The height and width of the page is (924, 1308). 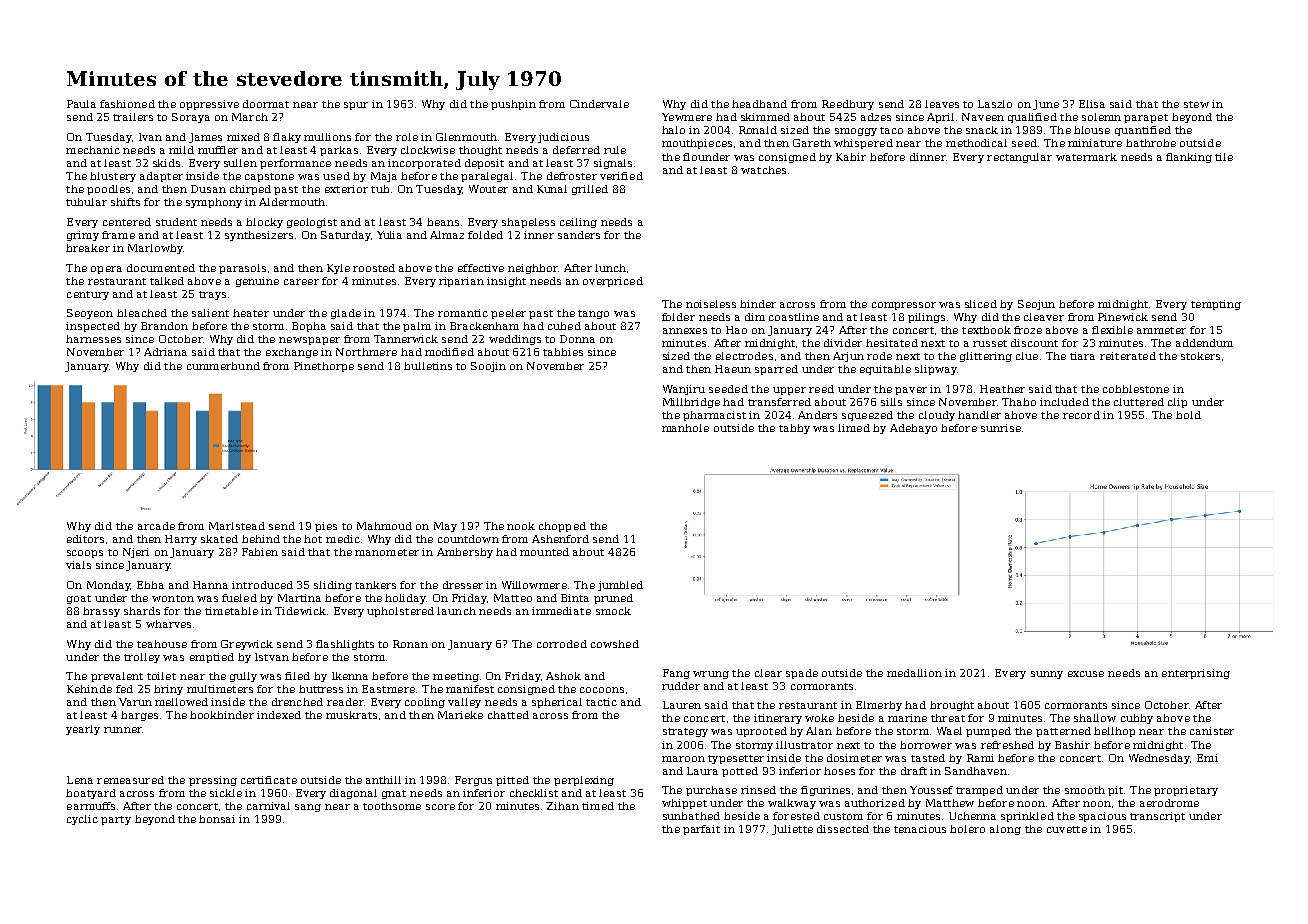 What do you see at coordinates (533, 269) in the page?
I see `neighbor` at bounding box center [533, 269].
